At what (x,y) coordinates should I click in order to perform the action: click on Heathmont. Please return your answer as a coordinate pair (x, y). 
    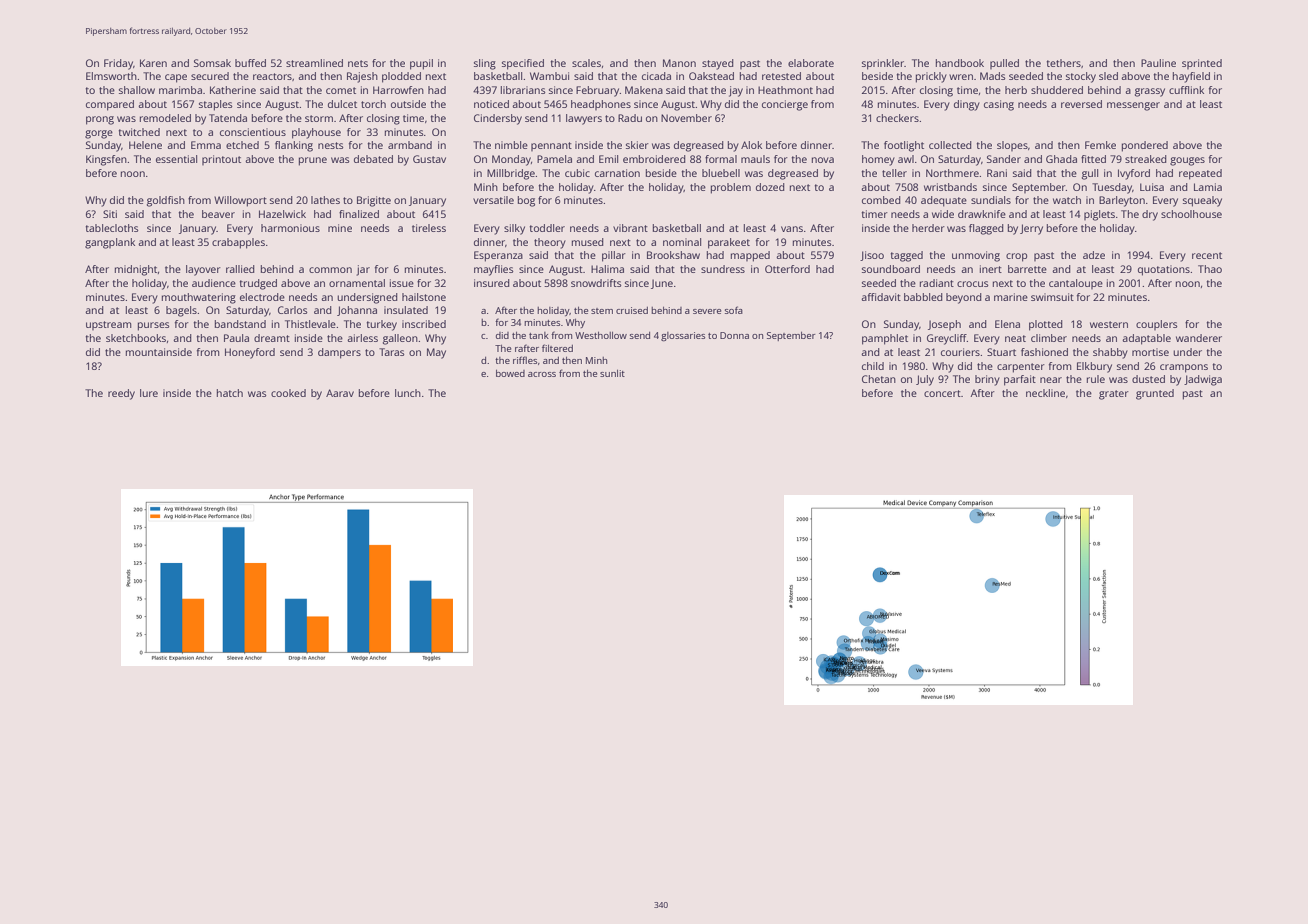
    Looking at the image, I should click on (785, 90).
